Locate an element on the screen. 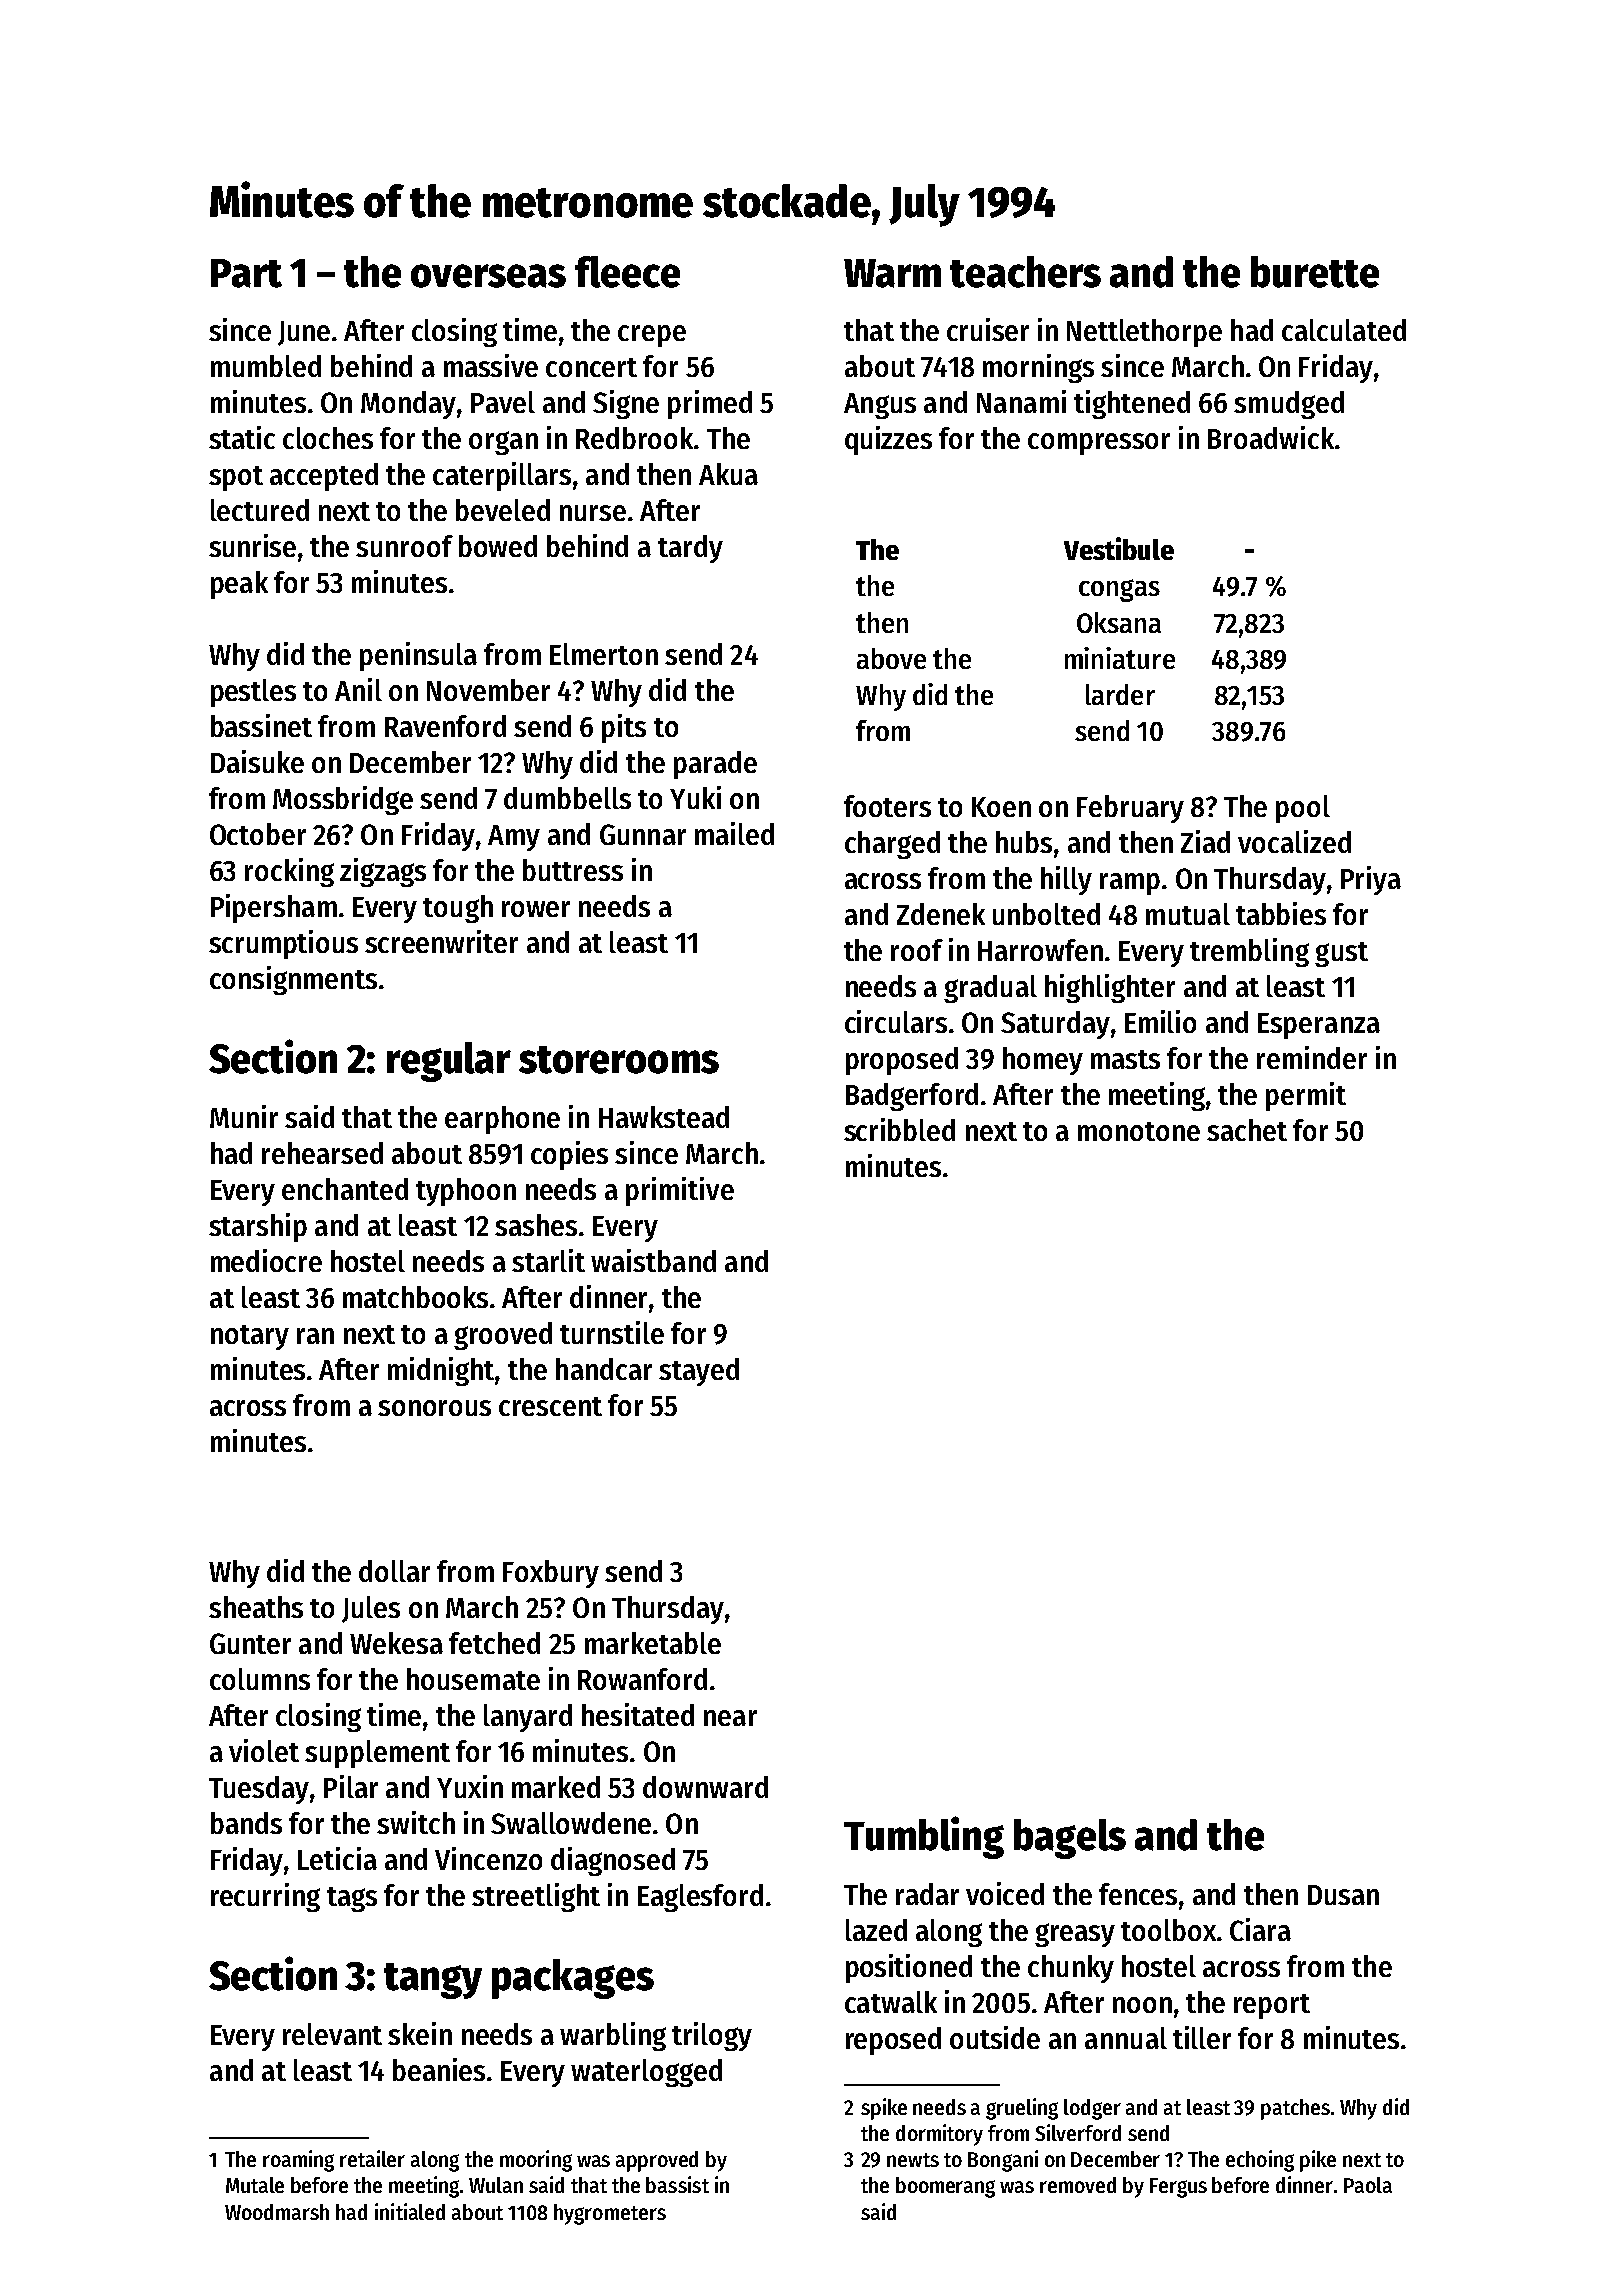 The height and width of the screenshot is (2292, 1620). stayed is located at coordinates (699, 1372).
